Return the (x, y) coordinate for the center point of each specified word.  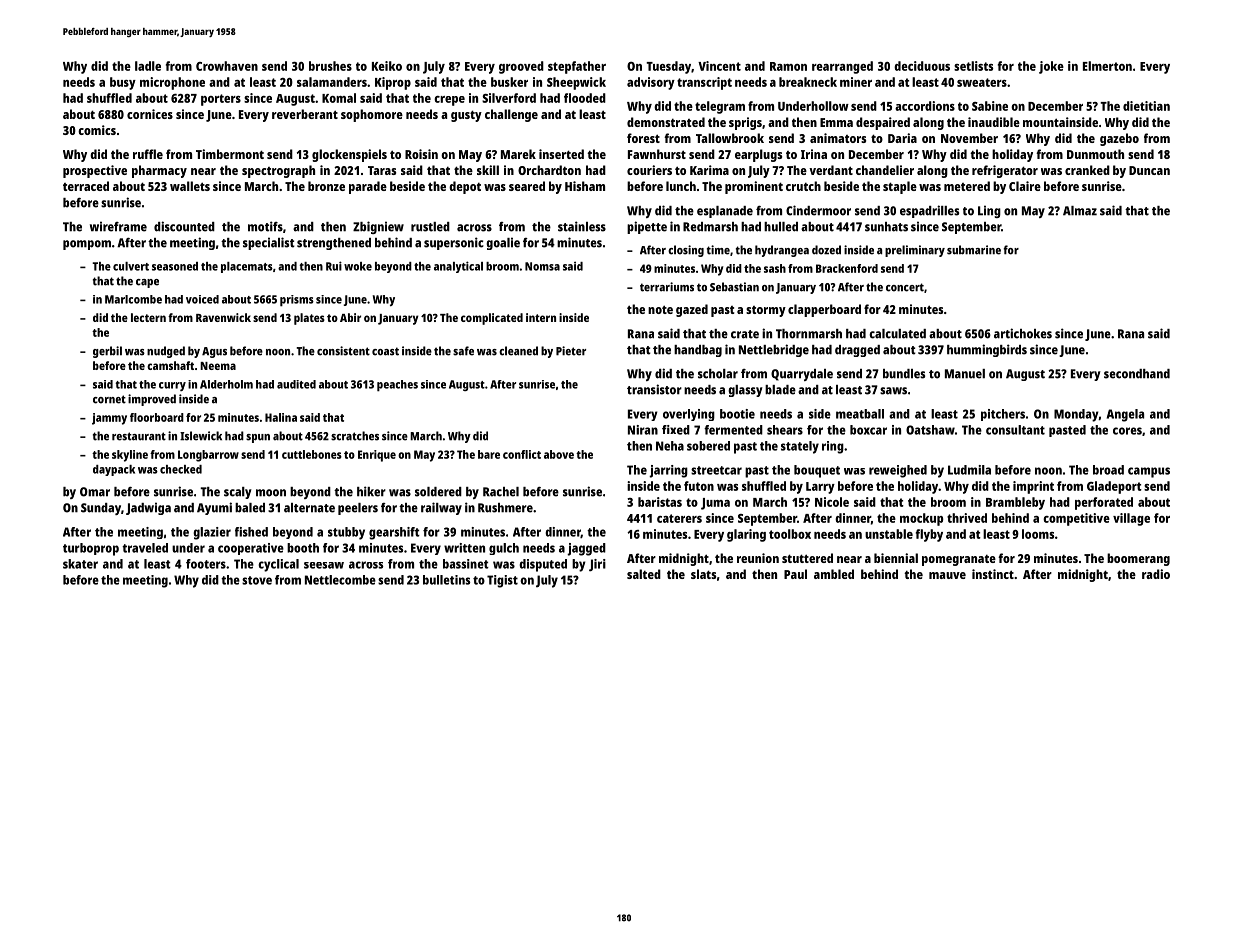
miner (856, 82)
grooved (521, 67)
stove (257, 580)
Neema (218, 366)
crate (745, 334)
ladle (148, 66)
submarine (974, 250)
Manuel (965, 374)
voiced (202, 299)
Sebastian (734, 287)
